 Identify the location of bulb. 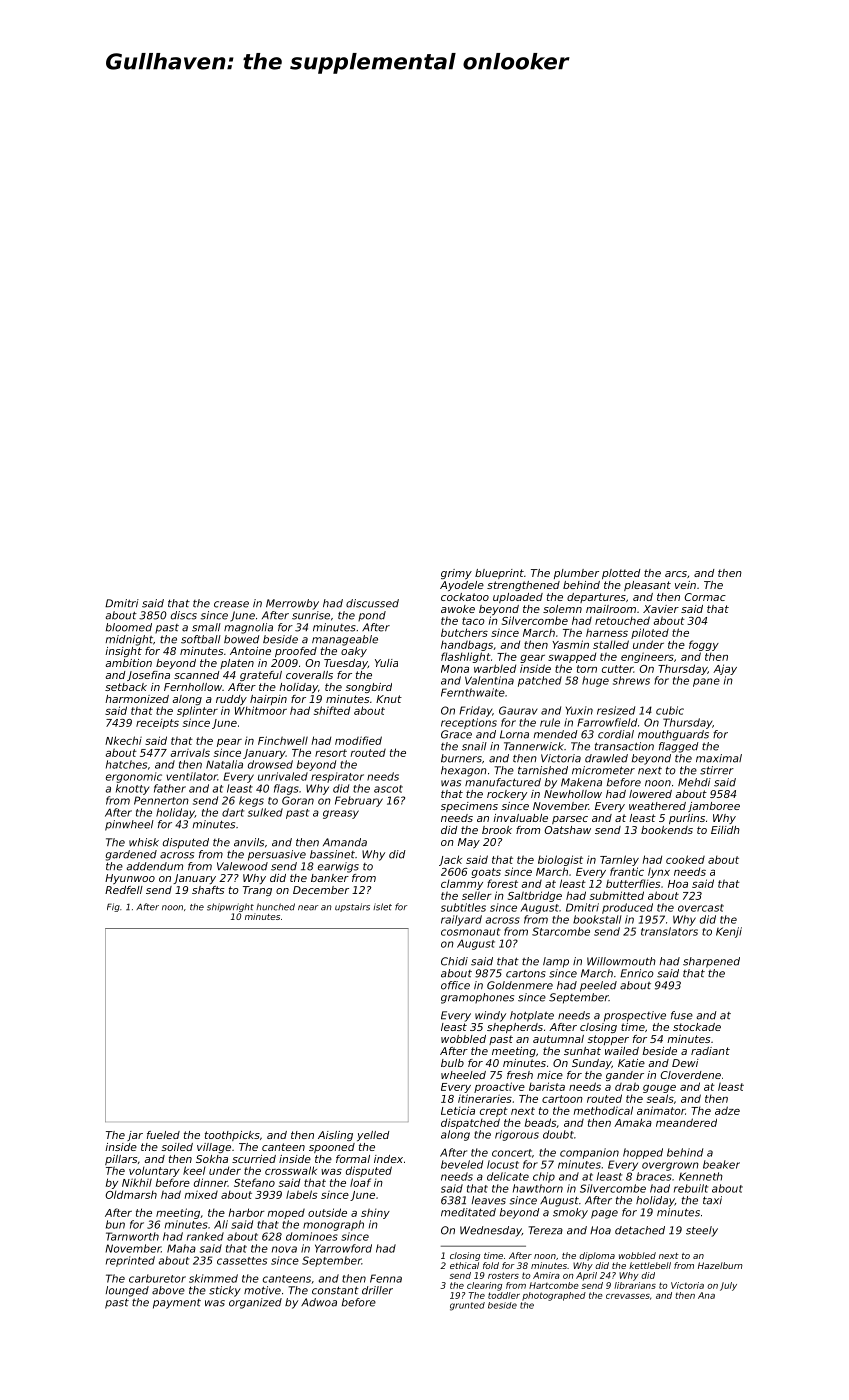
(452, 1063).
